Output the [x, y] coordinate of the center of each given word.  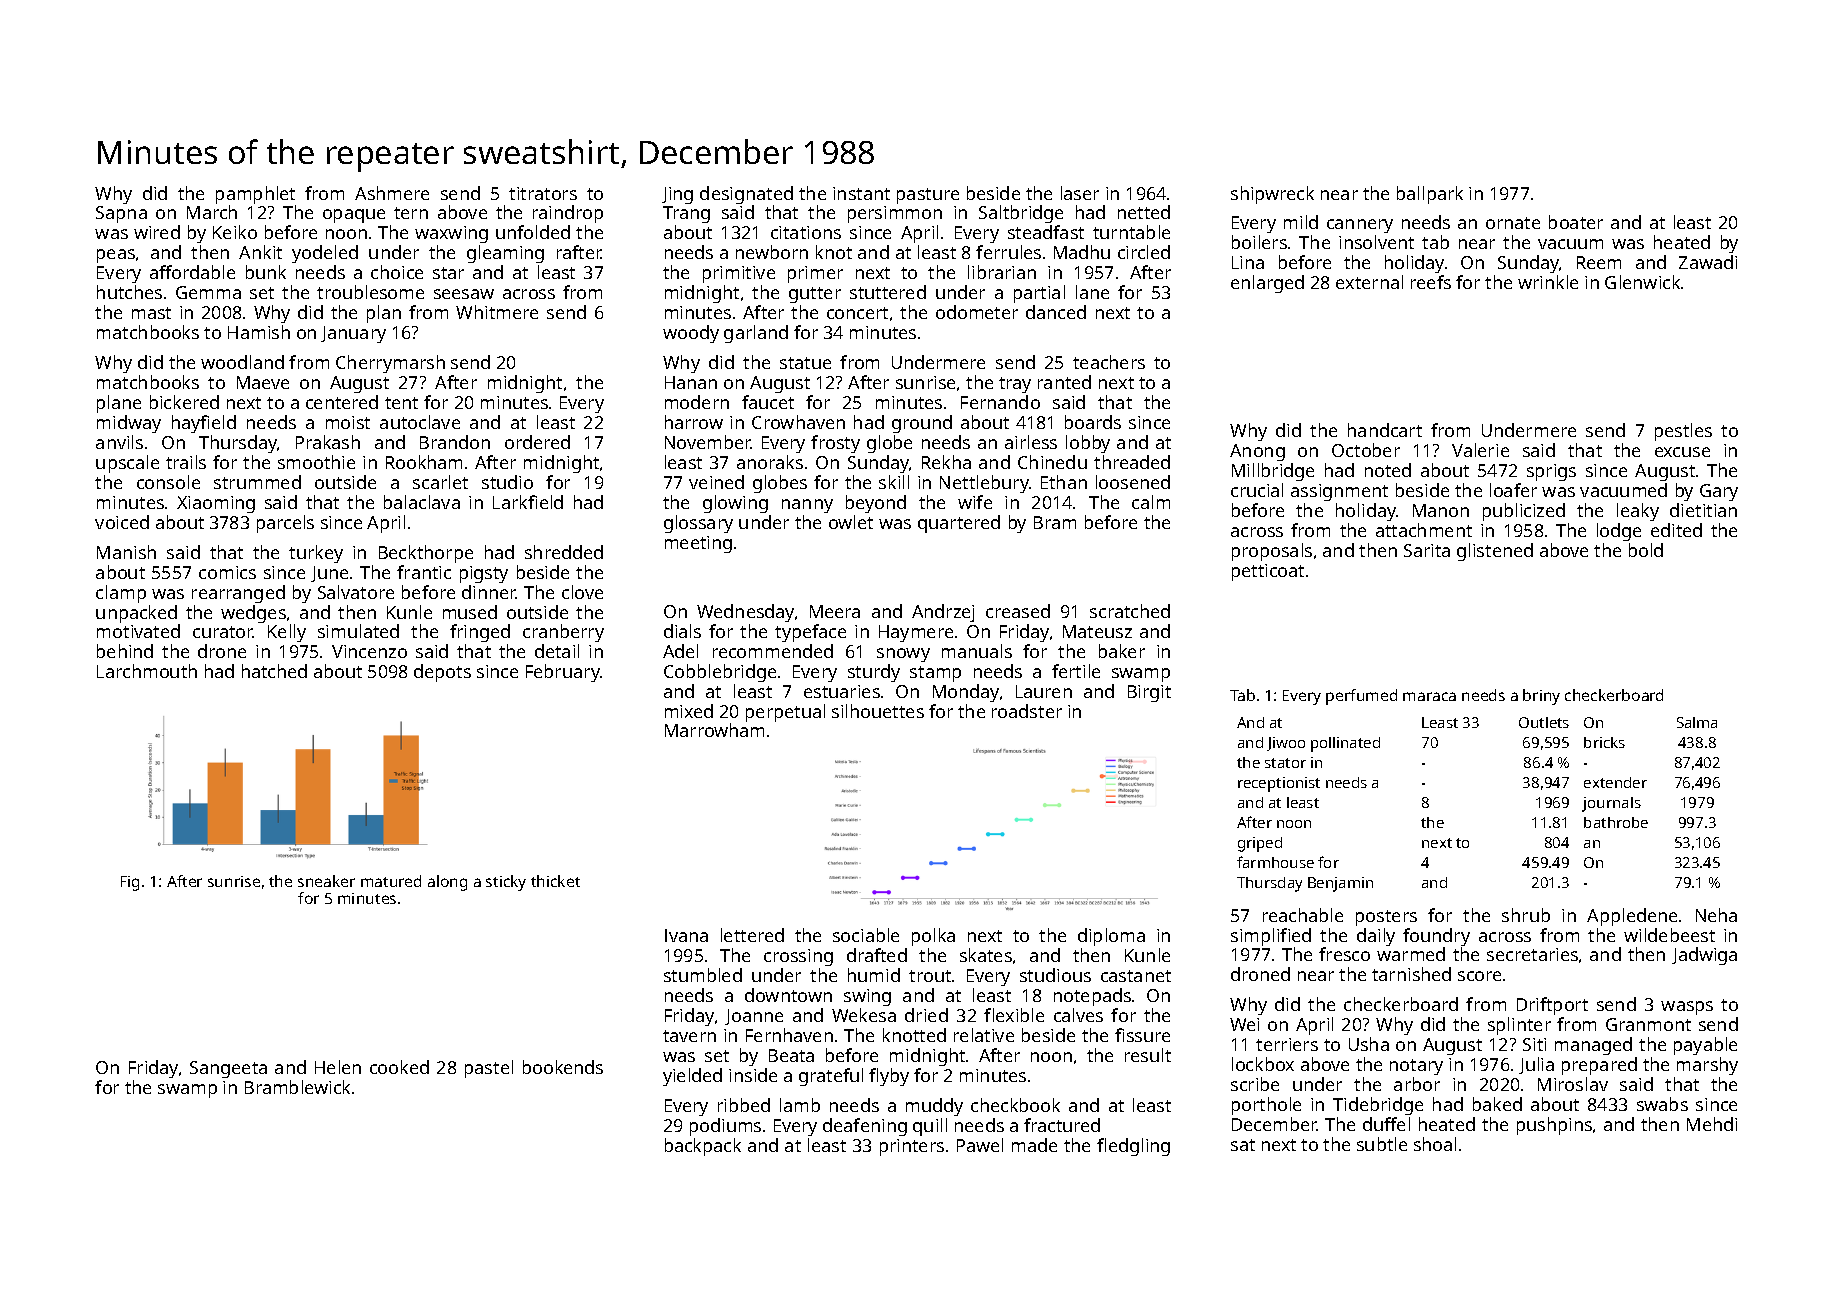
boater [1576, 222]
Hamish [259, 332]
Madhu [1082, 252]
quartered [959, 524]
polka [933, 937]
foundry [1436, 937]
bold [1646, 550]
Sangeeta [228, 1069]
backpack [703, 1147]
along [447, 883]
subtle [1382, 1144]
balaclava [422, 502]
